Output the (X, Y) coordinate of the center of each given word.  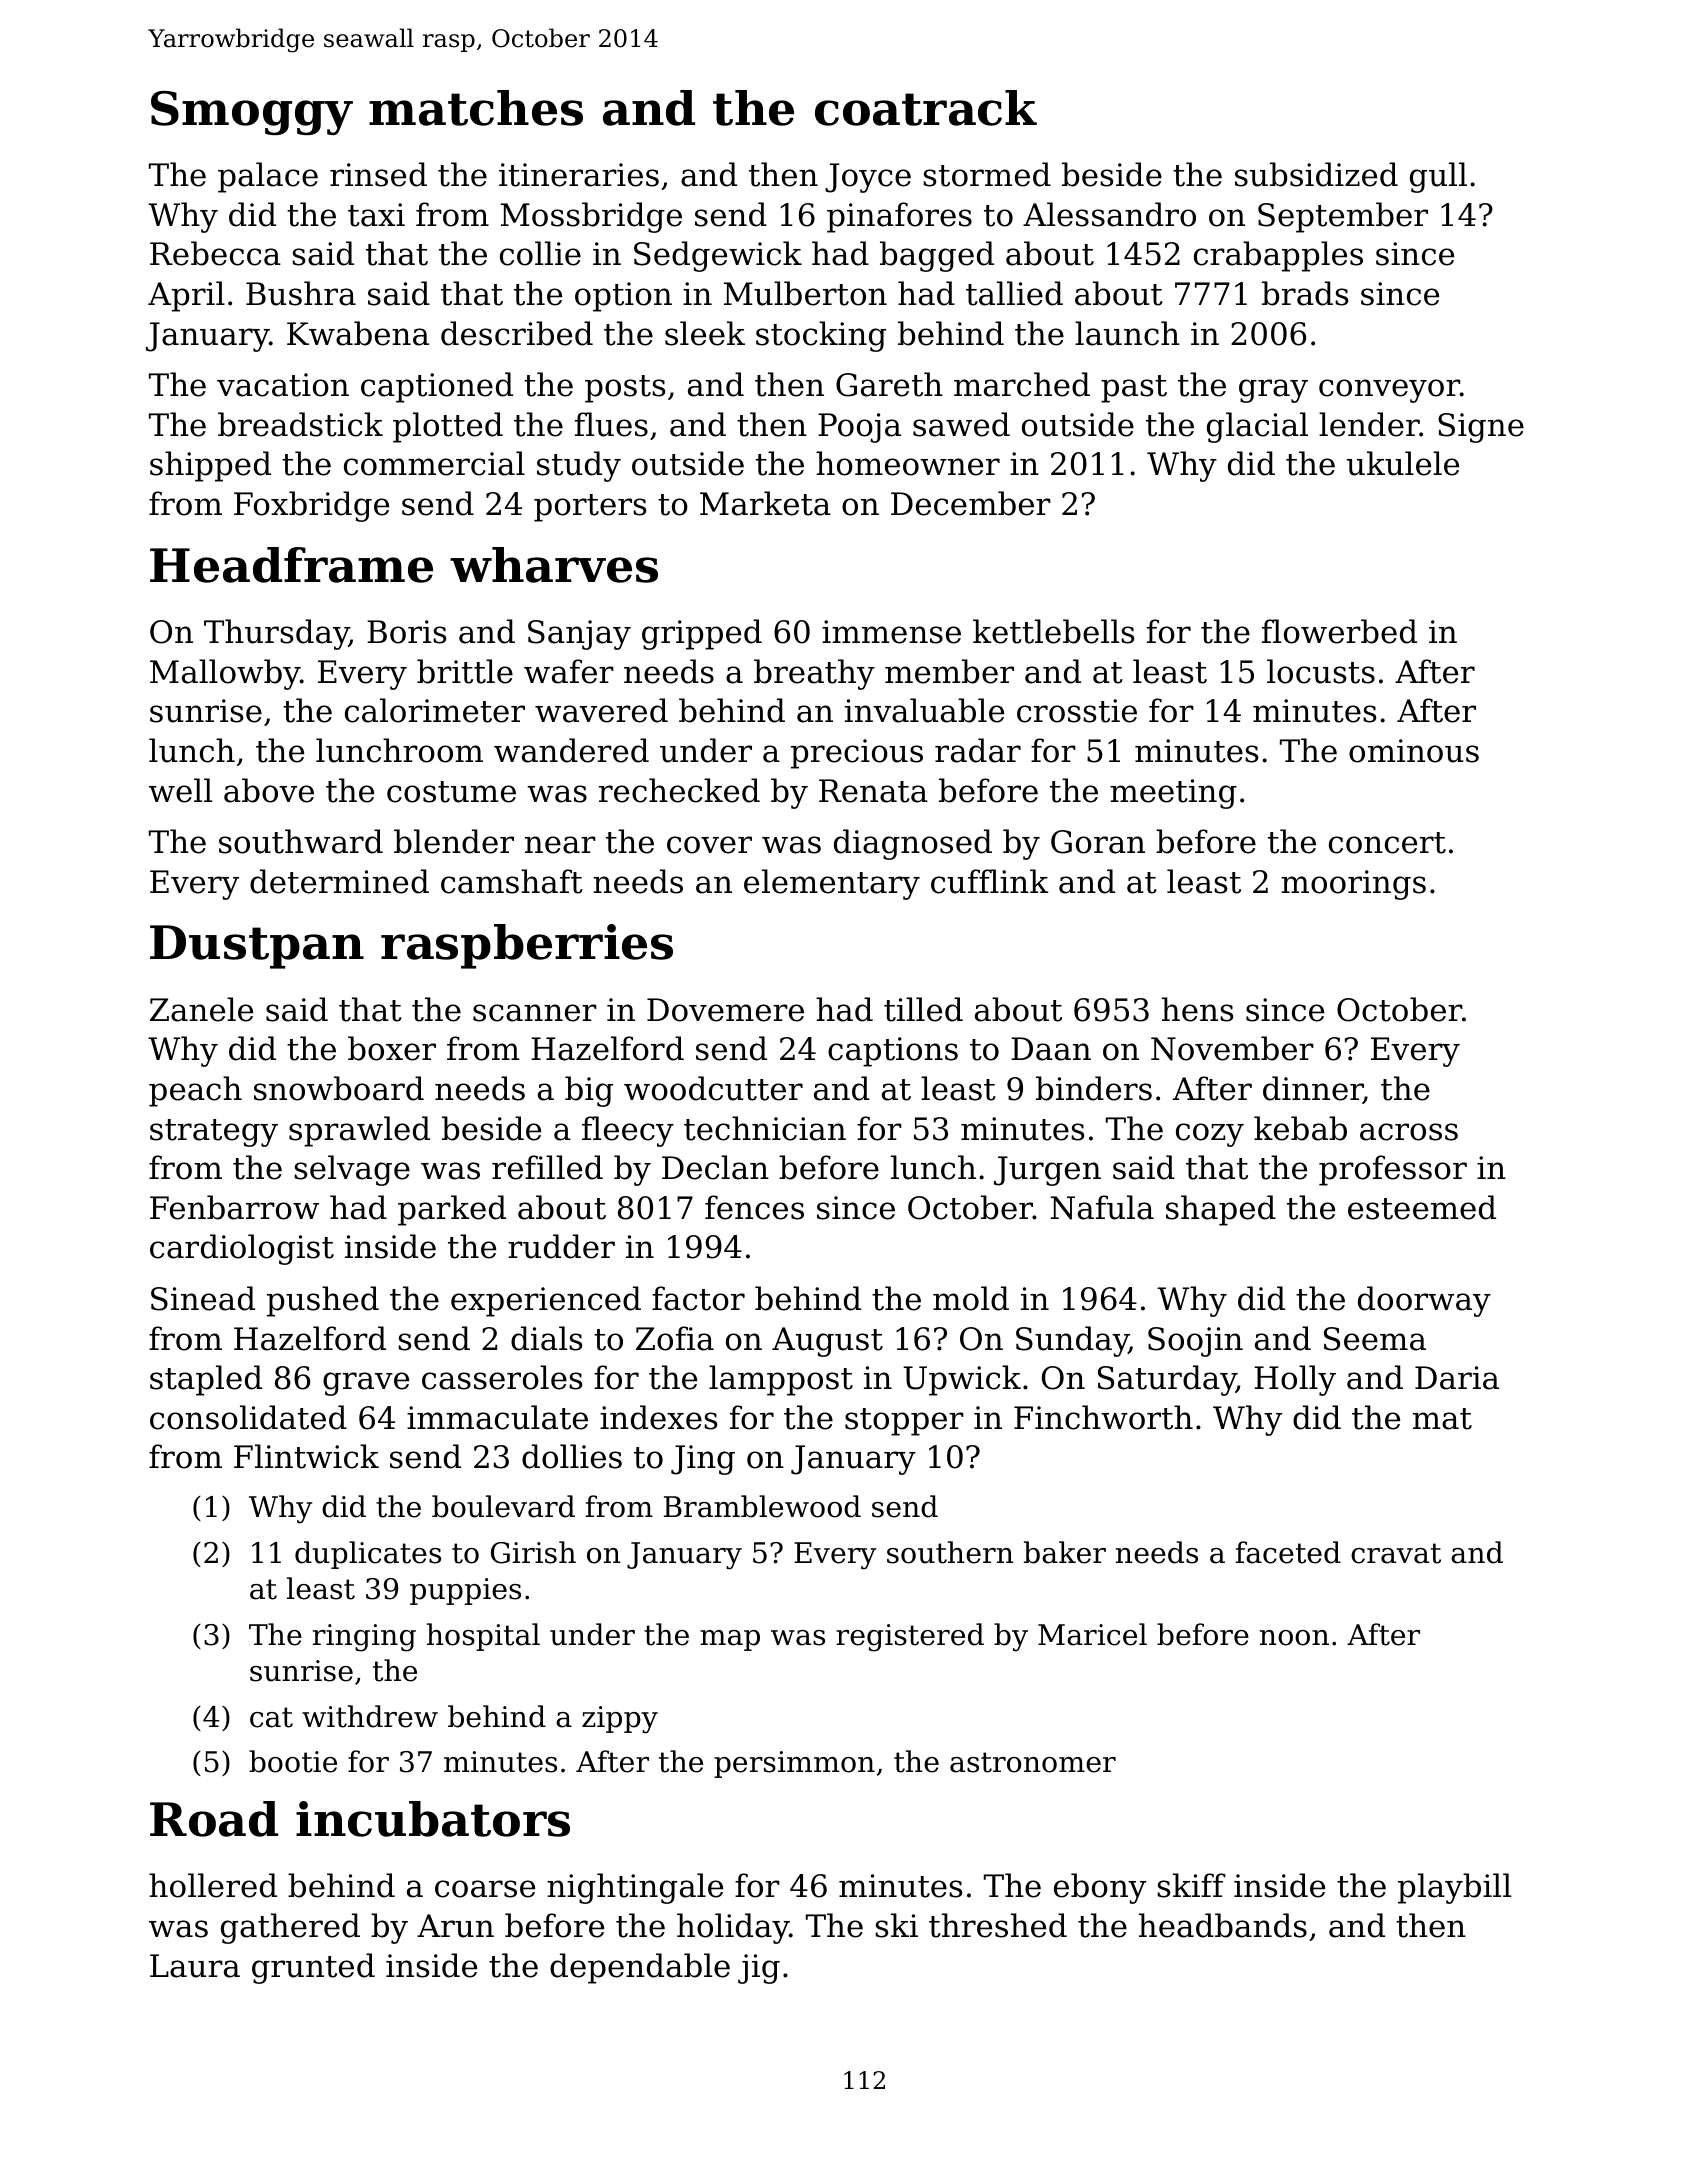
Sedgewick (718, 256)
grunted (313, 1968)
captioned (437, 387)
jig (759, 1969)
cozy (1210, 1135)
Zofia (675, 1338)
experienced (546, 1301)
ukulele (1403, 463)
